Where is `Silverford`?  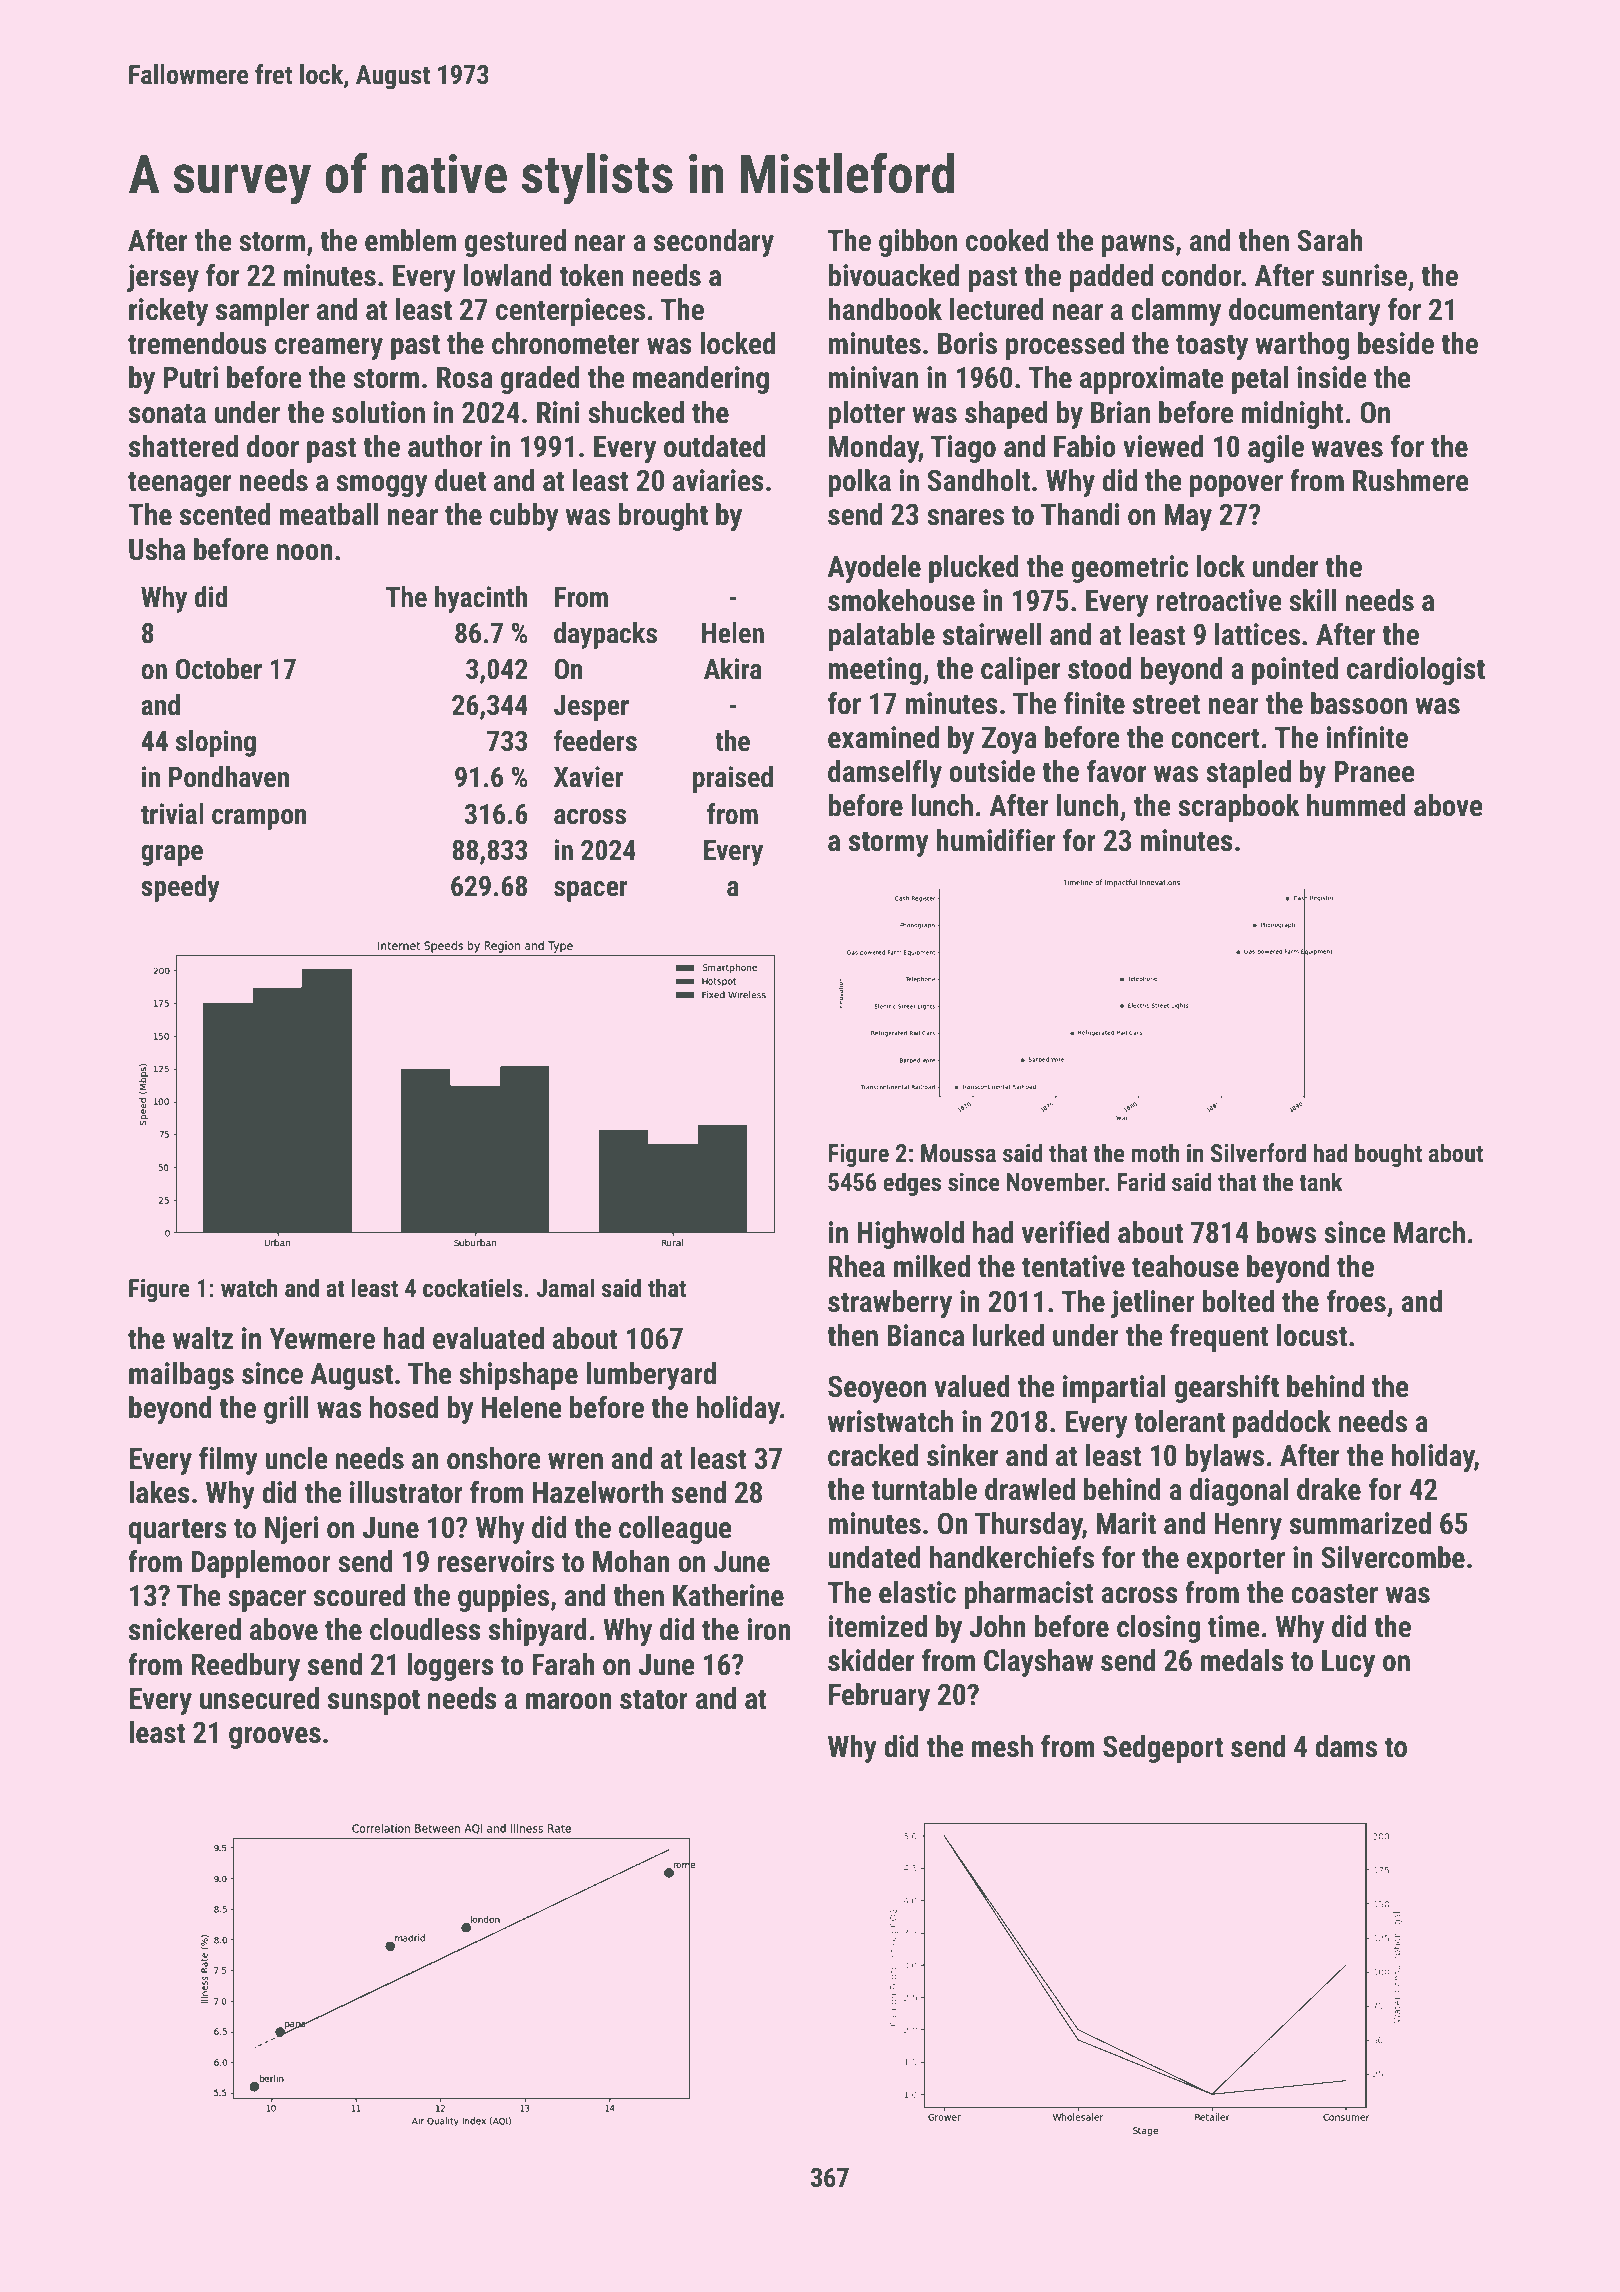
Silverford is located at coordinates (1258, 1153).
